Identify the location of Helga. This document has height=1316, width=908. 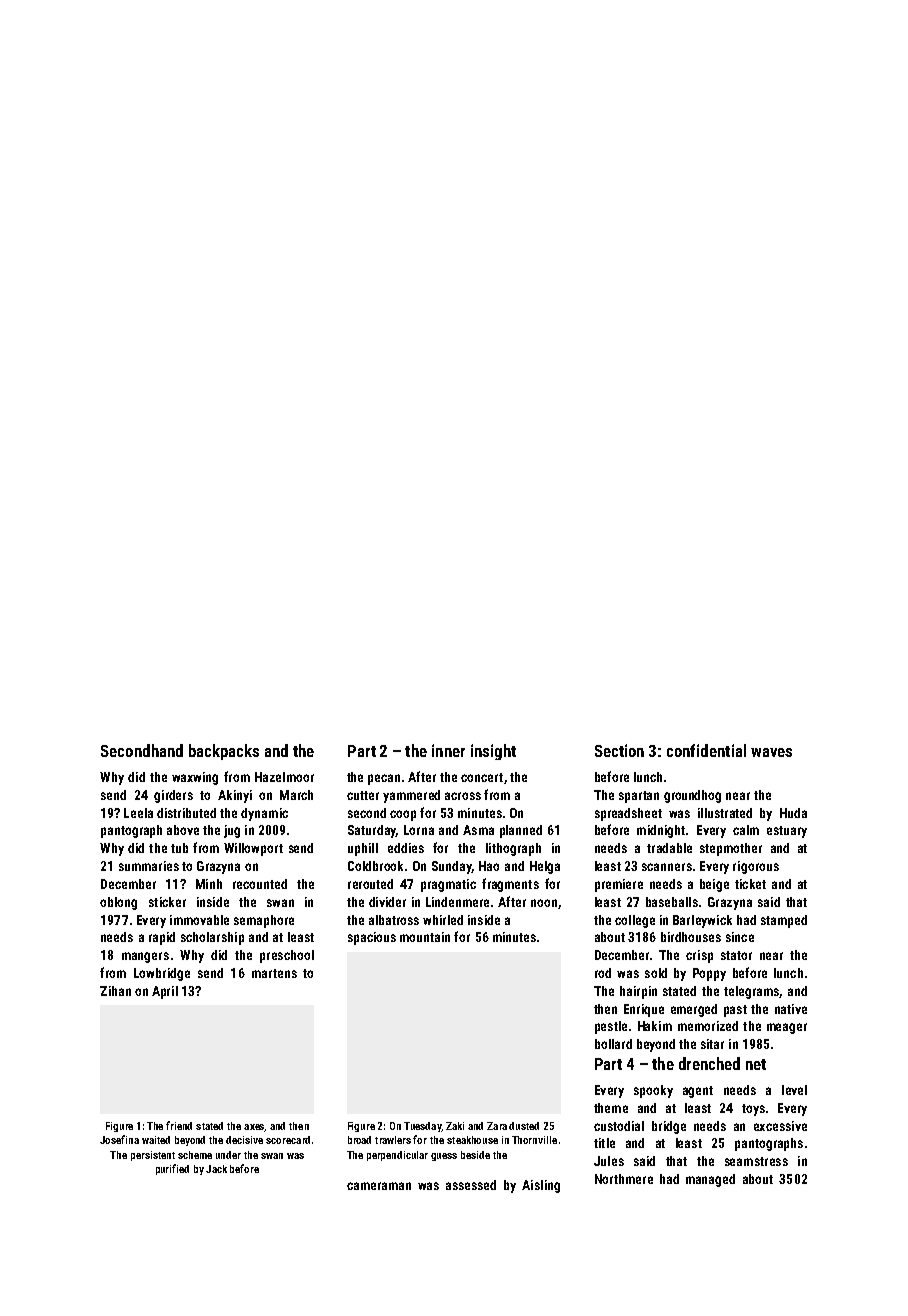
(545, 867).
